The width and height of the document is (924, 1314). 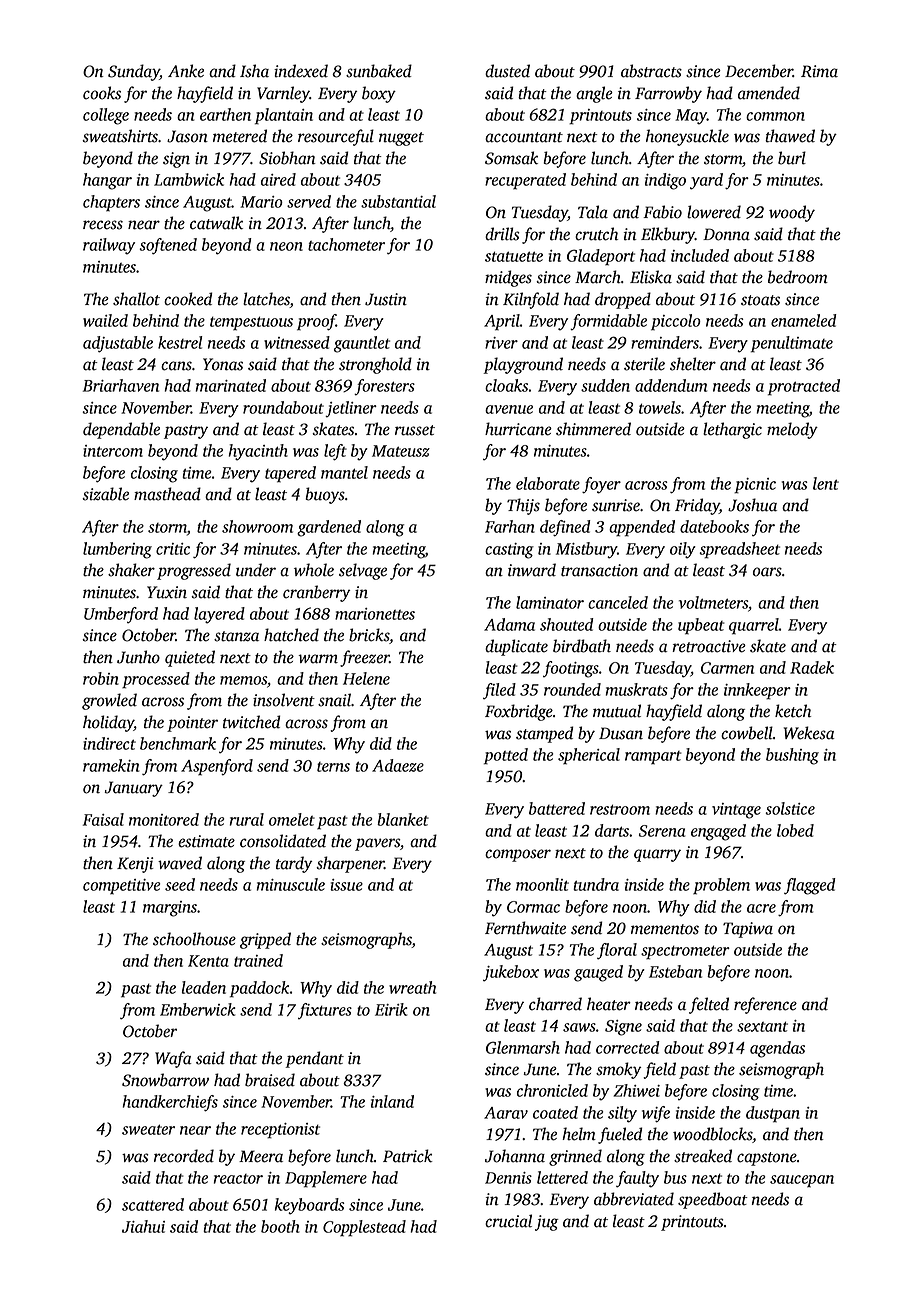 What do you see at coordinates (593, 429) in the document?
I see `shimmered` at bounding box center [593, 429].
